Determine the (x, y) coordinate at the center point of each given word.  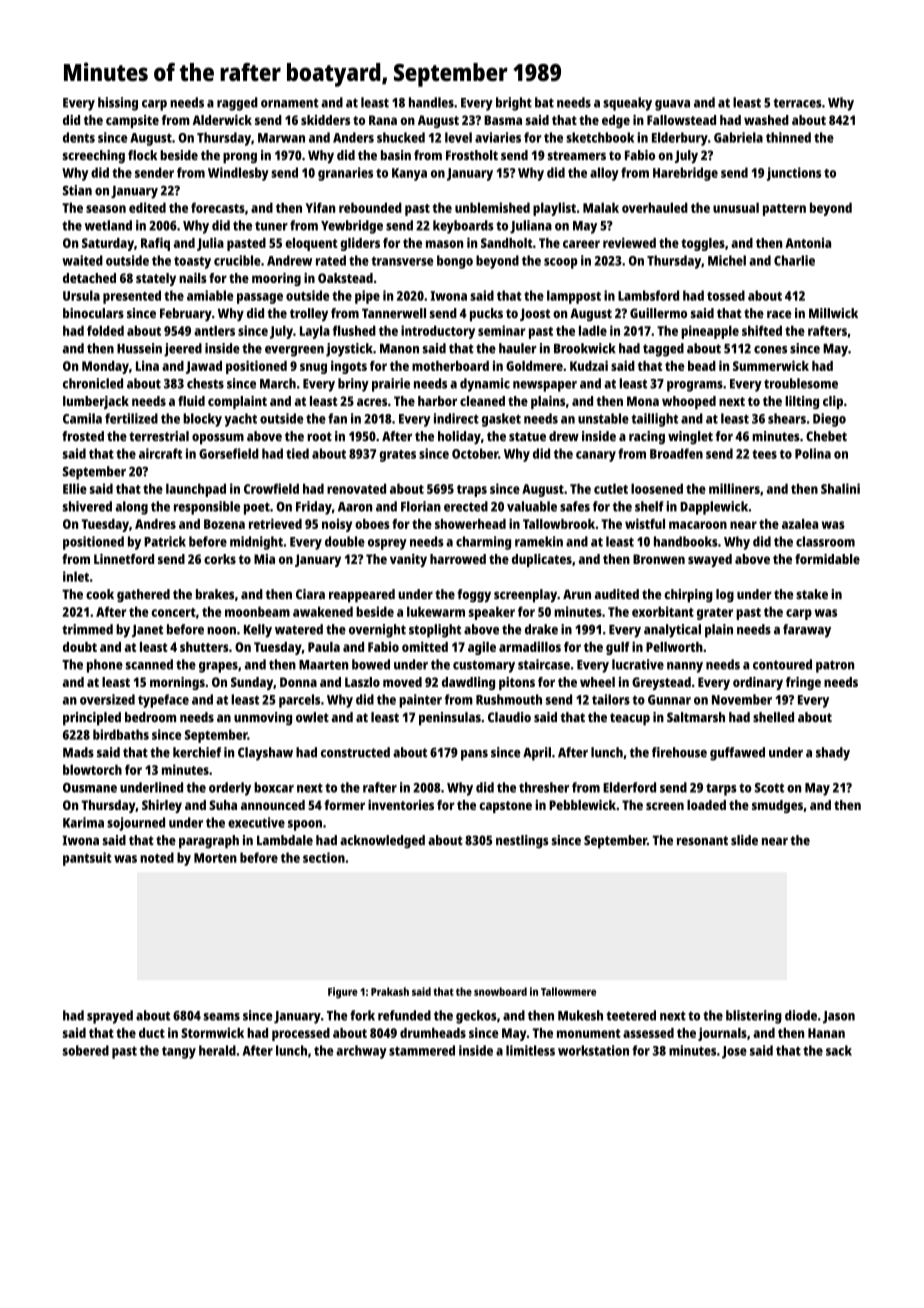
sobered (86, 1050)
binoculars (93, 313)
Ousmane (90, 788)
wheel (597, 682)
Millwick (833, 313)
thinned (788, 137)
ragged (237, 104)
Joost (535, 314)
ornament (290, 103)
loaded (706, 805)
